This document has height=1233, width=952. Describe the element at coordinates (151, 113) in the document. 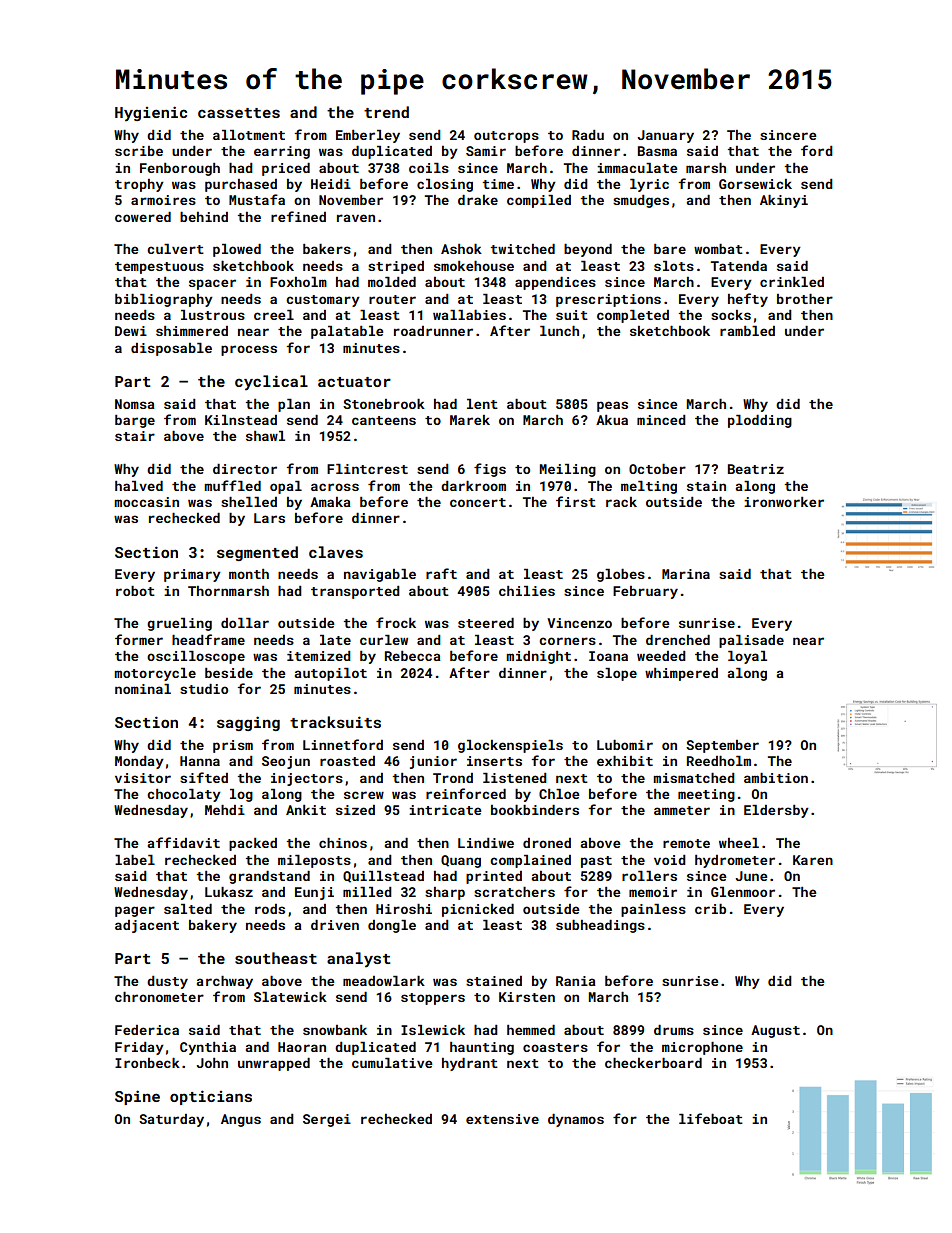

I see `Hygienic` at that location.
